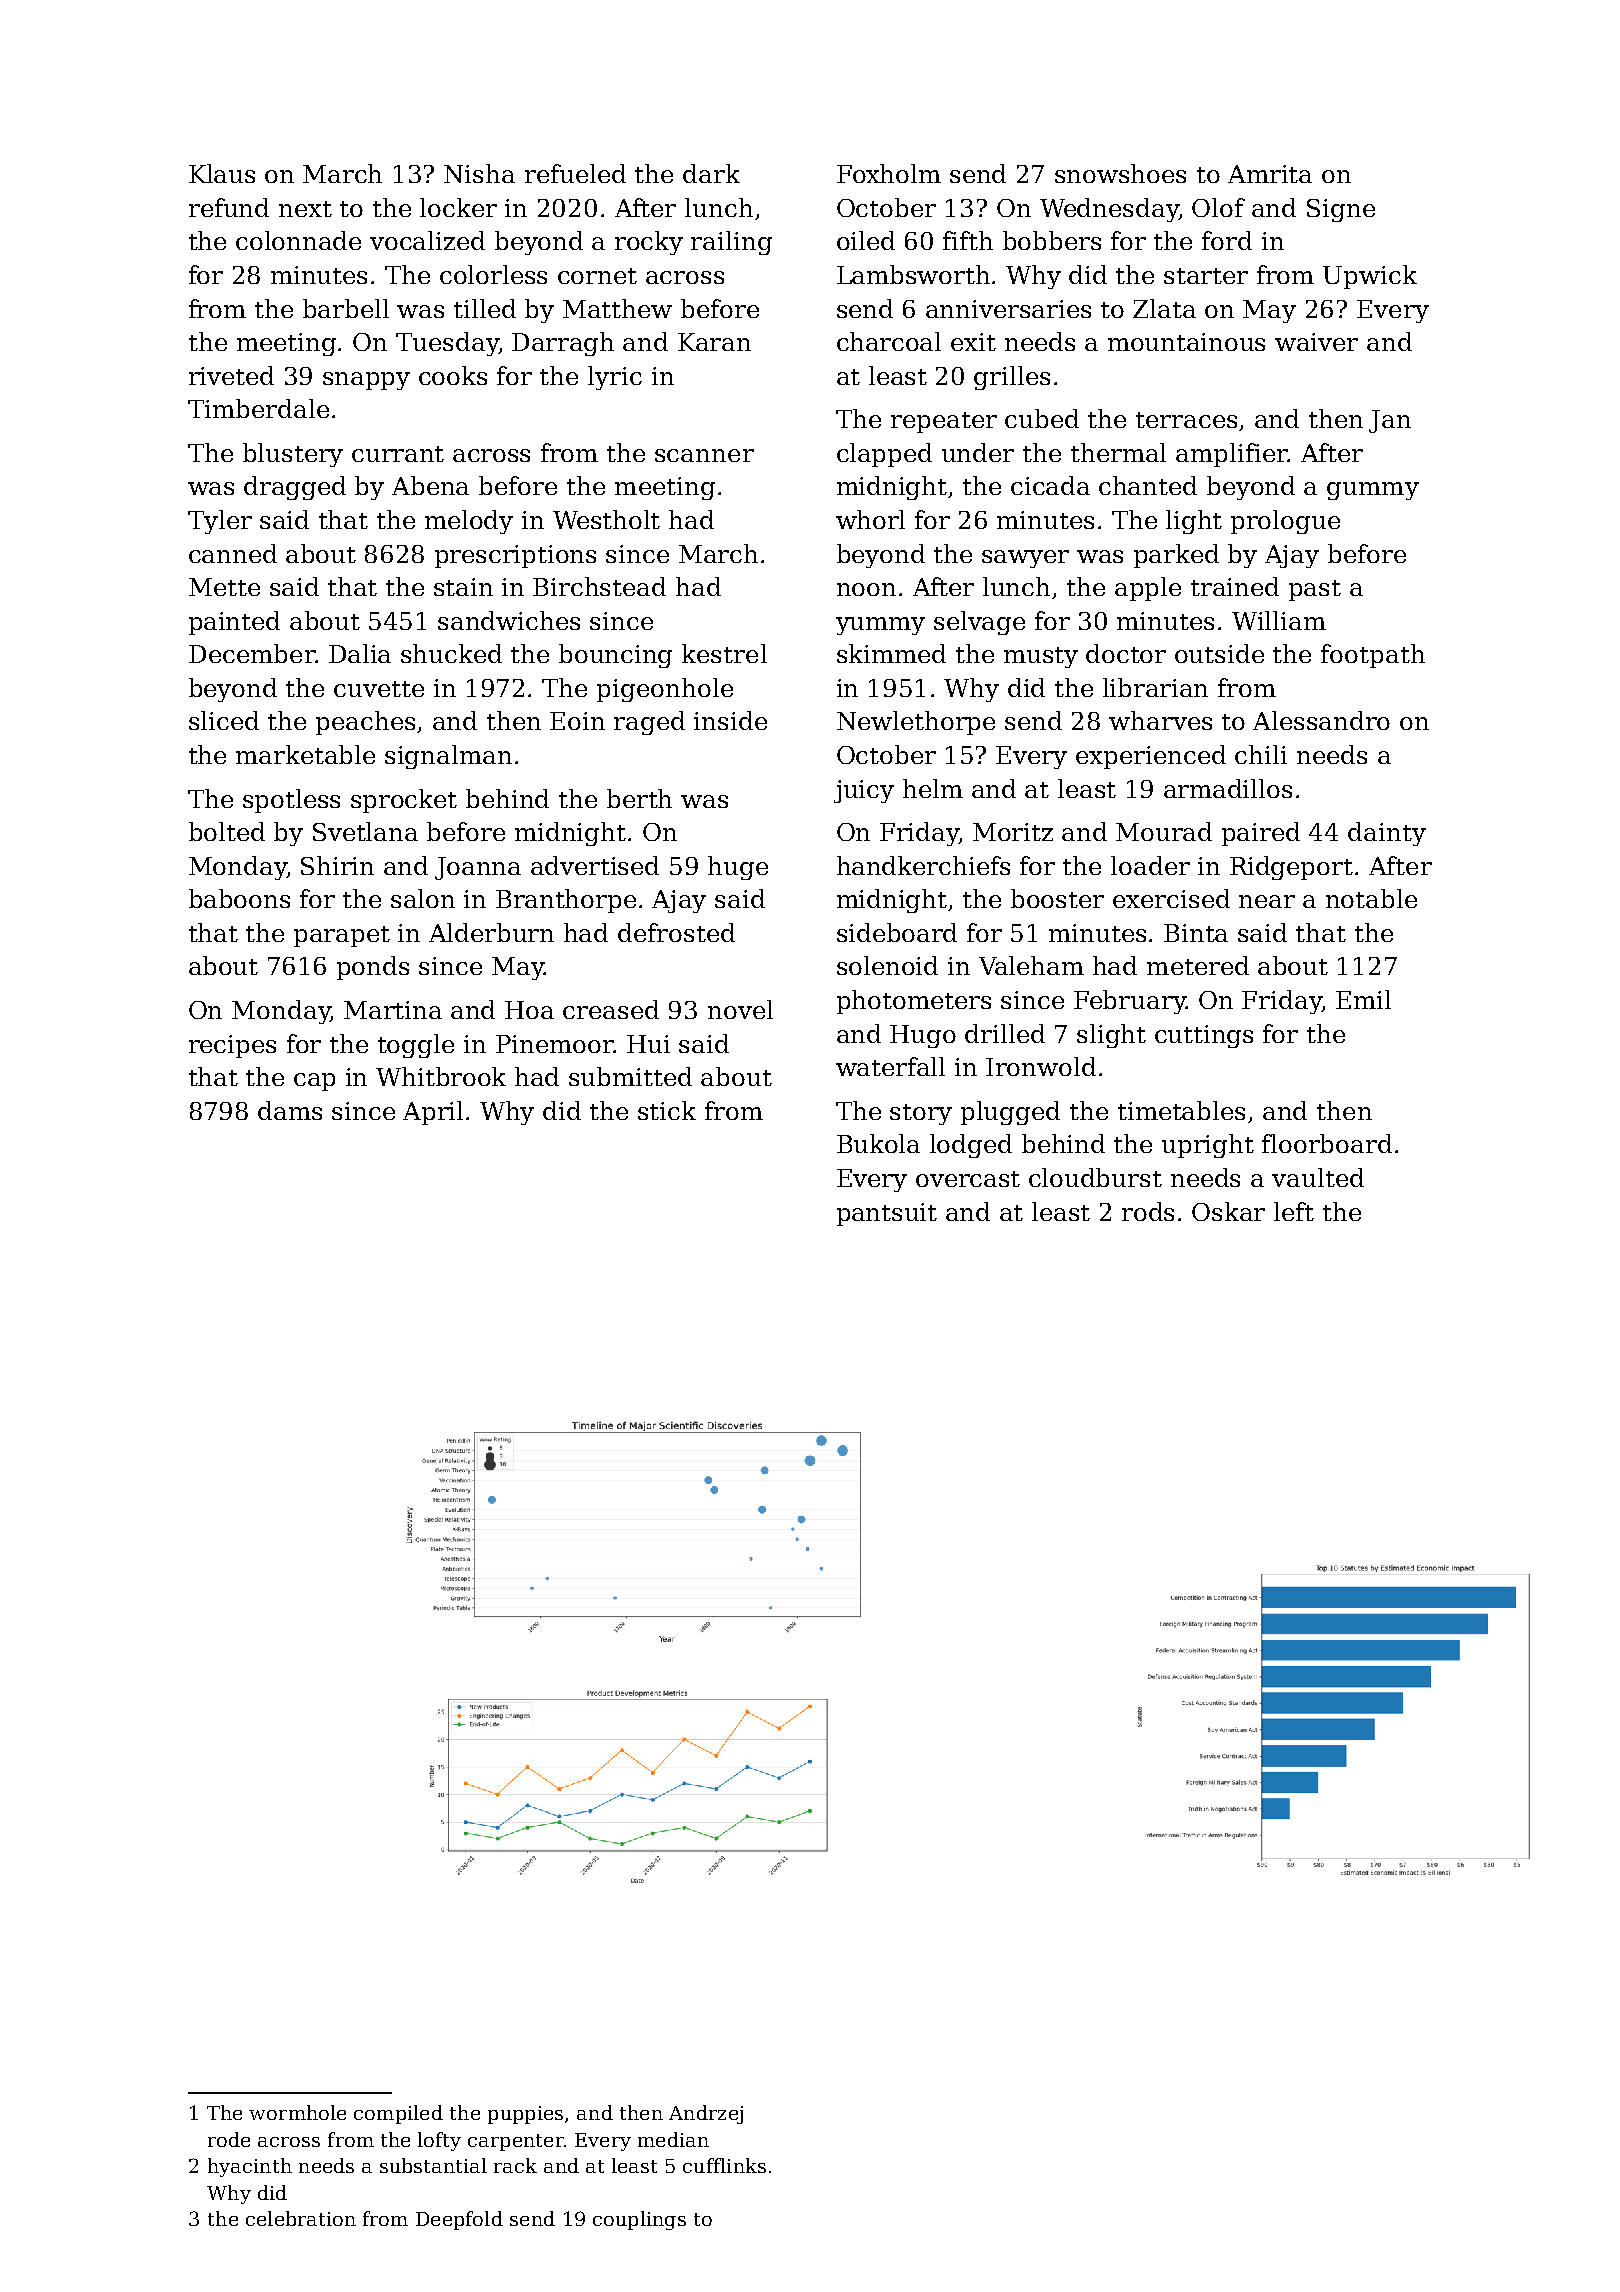 Image resolution: width=1620 pixels, height=2292 pixels. What do you see at coordinates (913, 274) in the document?
I see `Lambsworth` at bounding box center [913, 274].
